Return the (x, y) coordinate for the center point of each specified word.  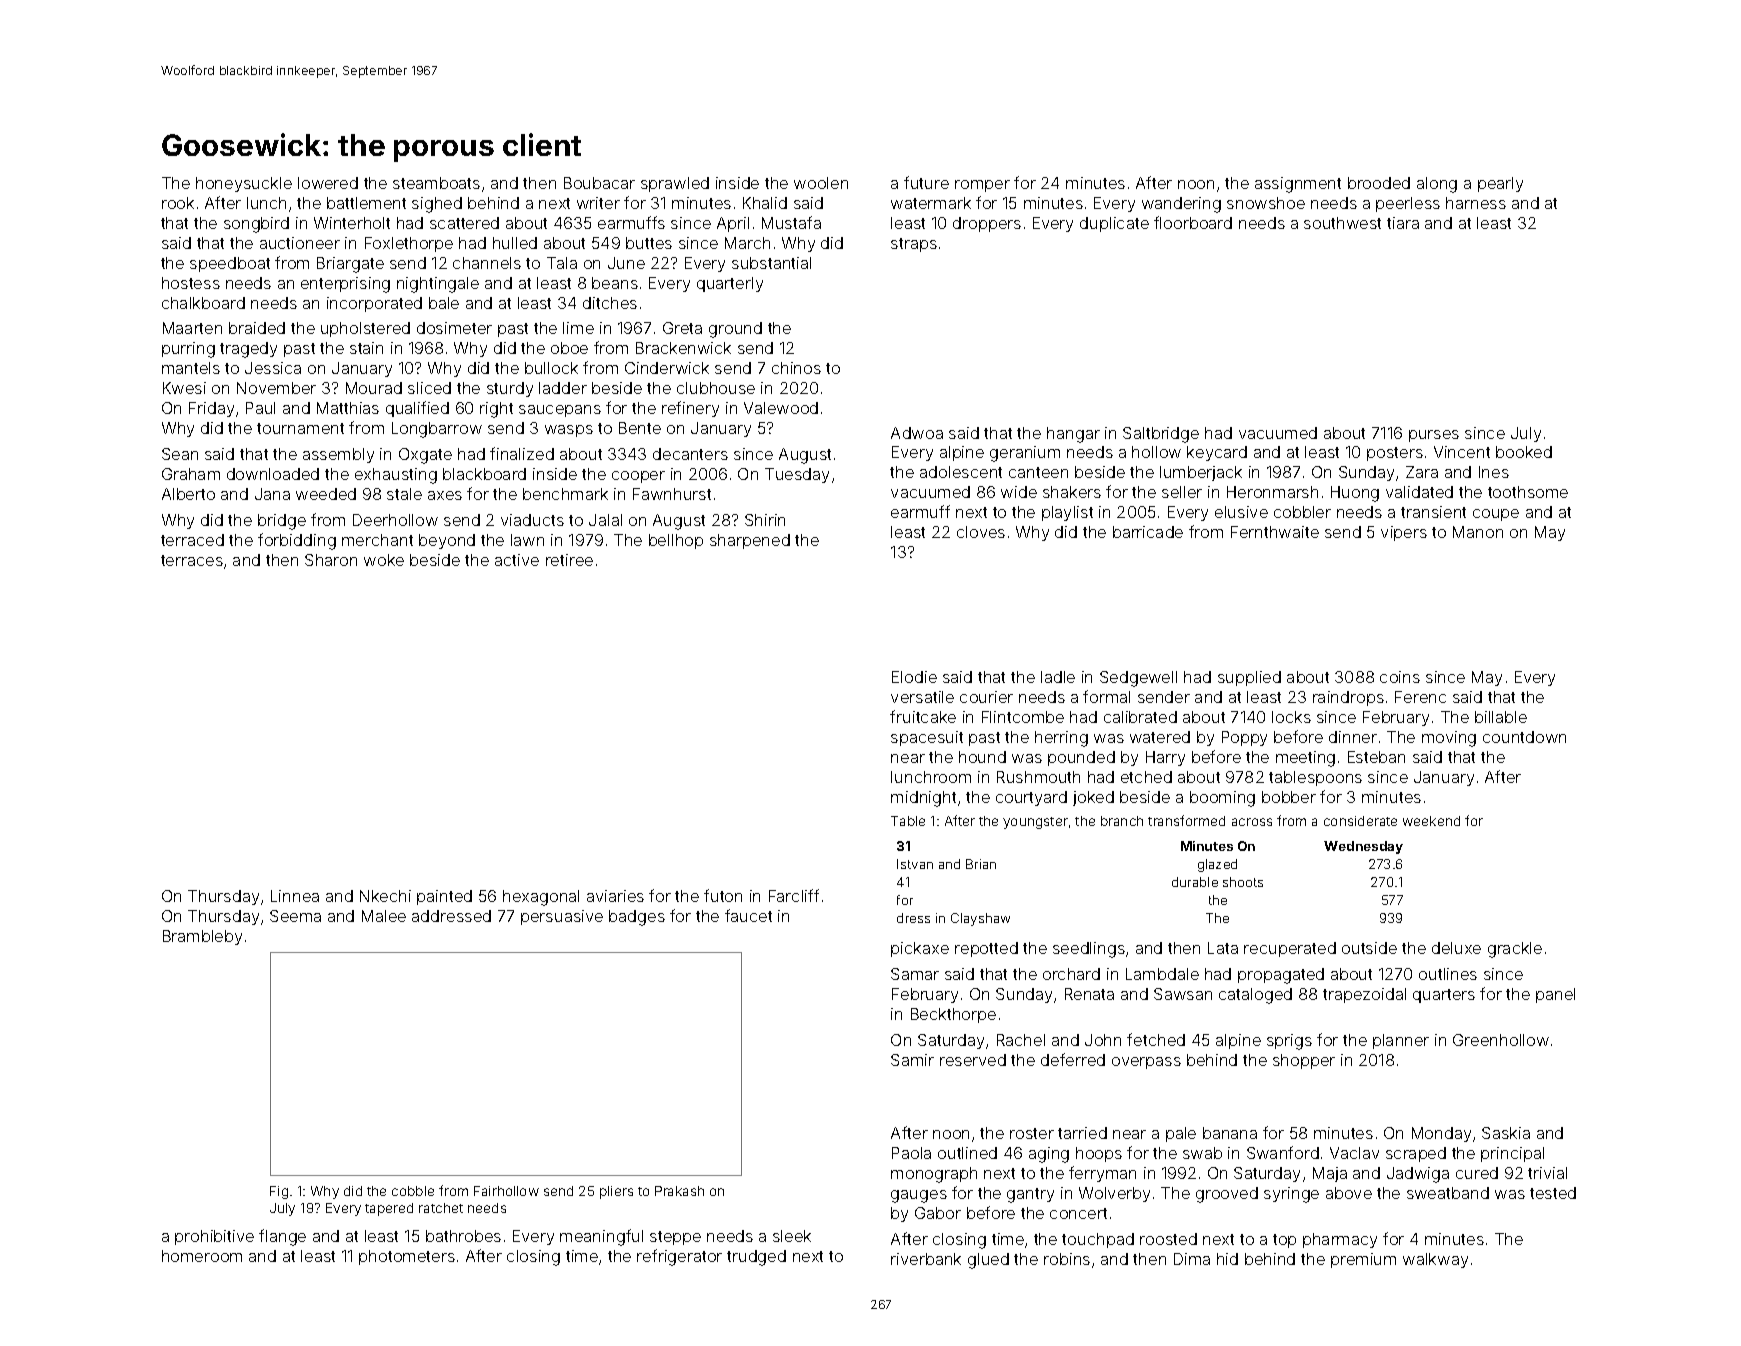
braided (257, 328)
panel (1555, 995)
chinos (796, 368)
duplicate (1114, 224)
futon (723, 895)
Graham (191, 474)
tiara (1403, 223)
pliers (616, 1192)
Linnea (295, 896)
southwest (1342, 223)
